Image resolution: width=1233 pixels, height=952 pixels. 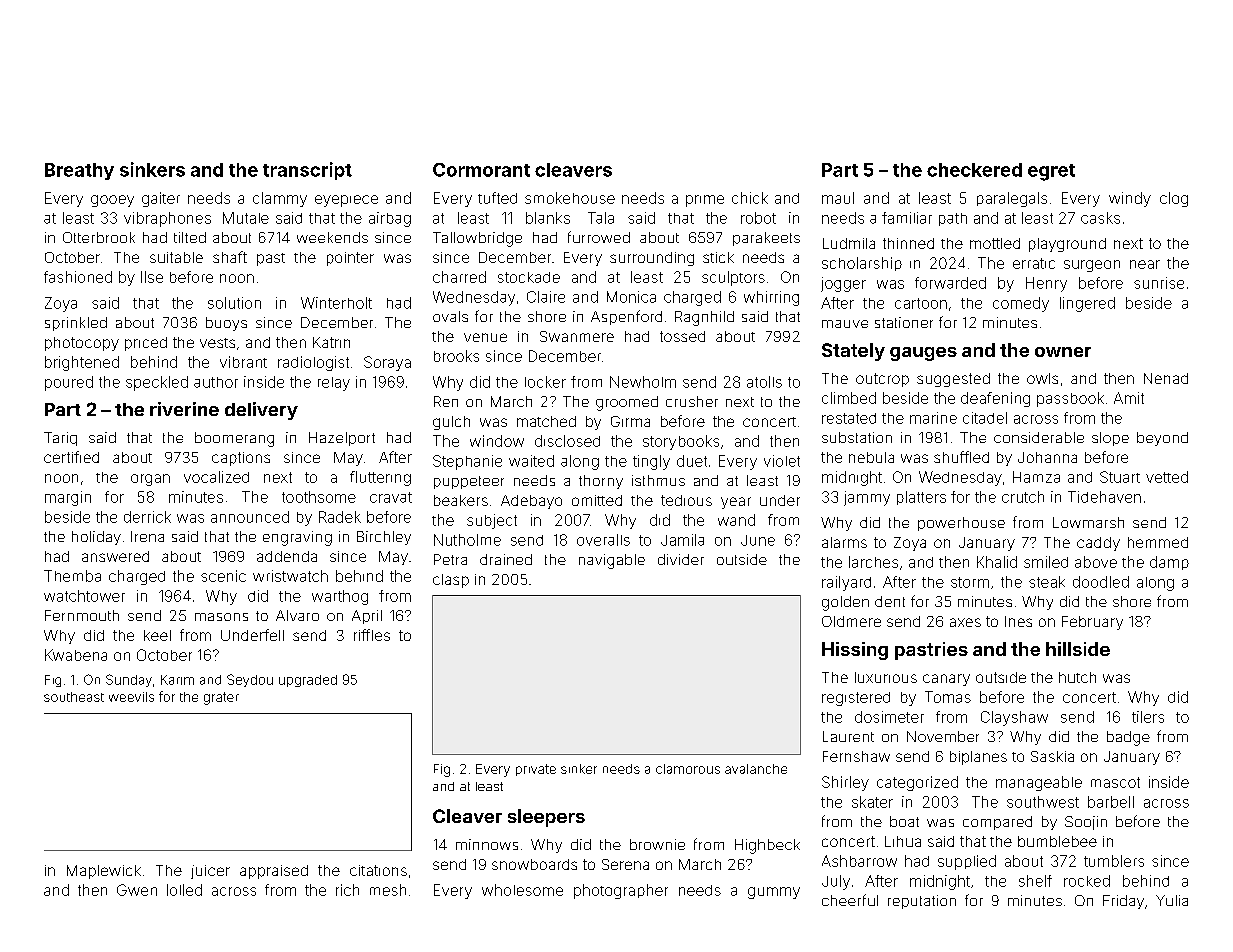 I want to click on weekends, so click(x=332, y=237).
